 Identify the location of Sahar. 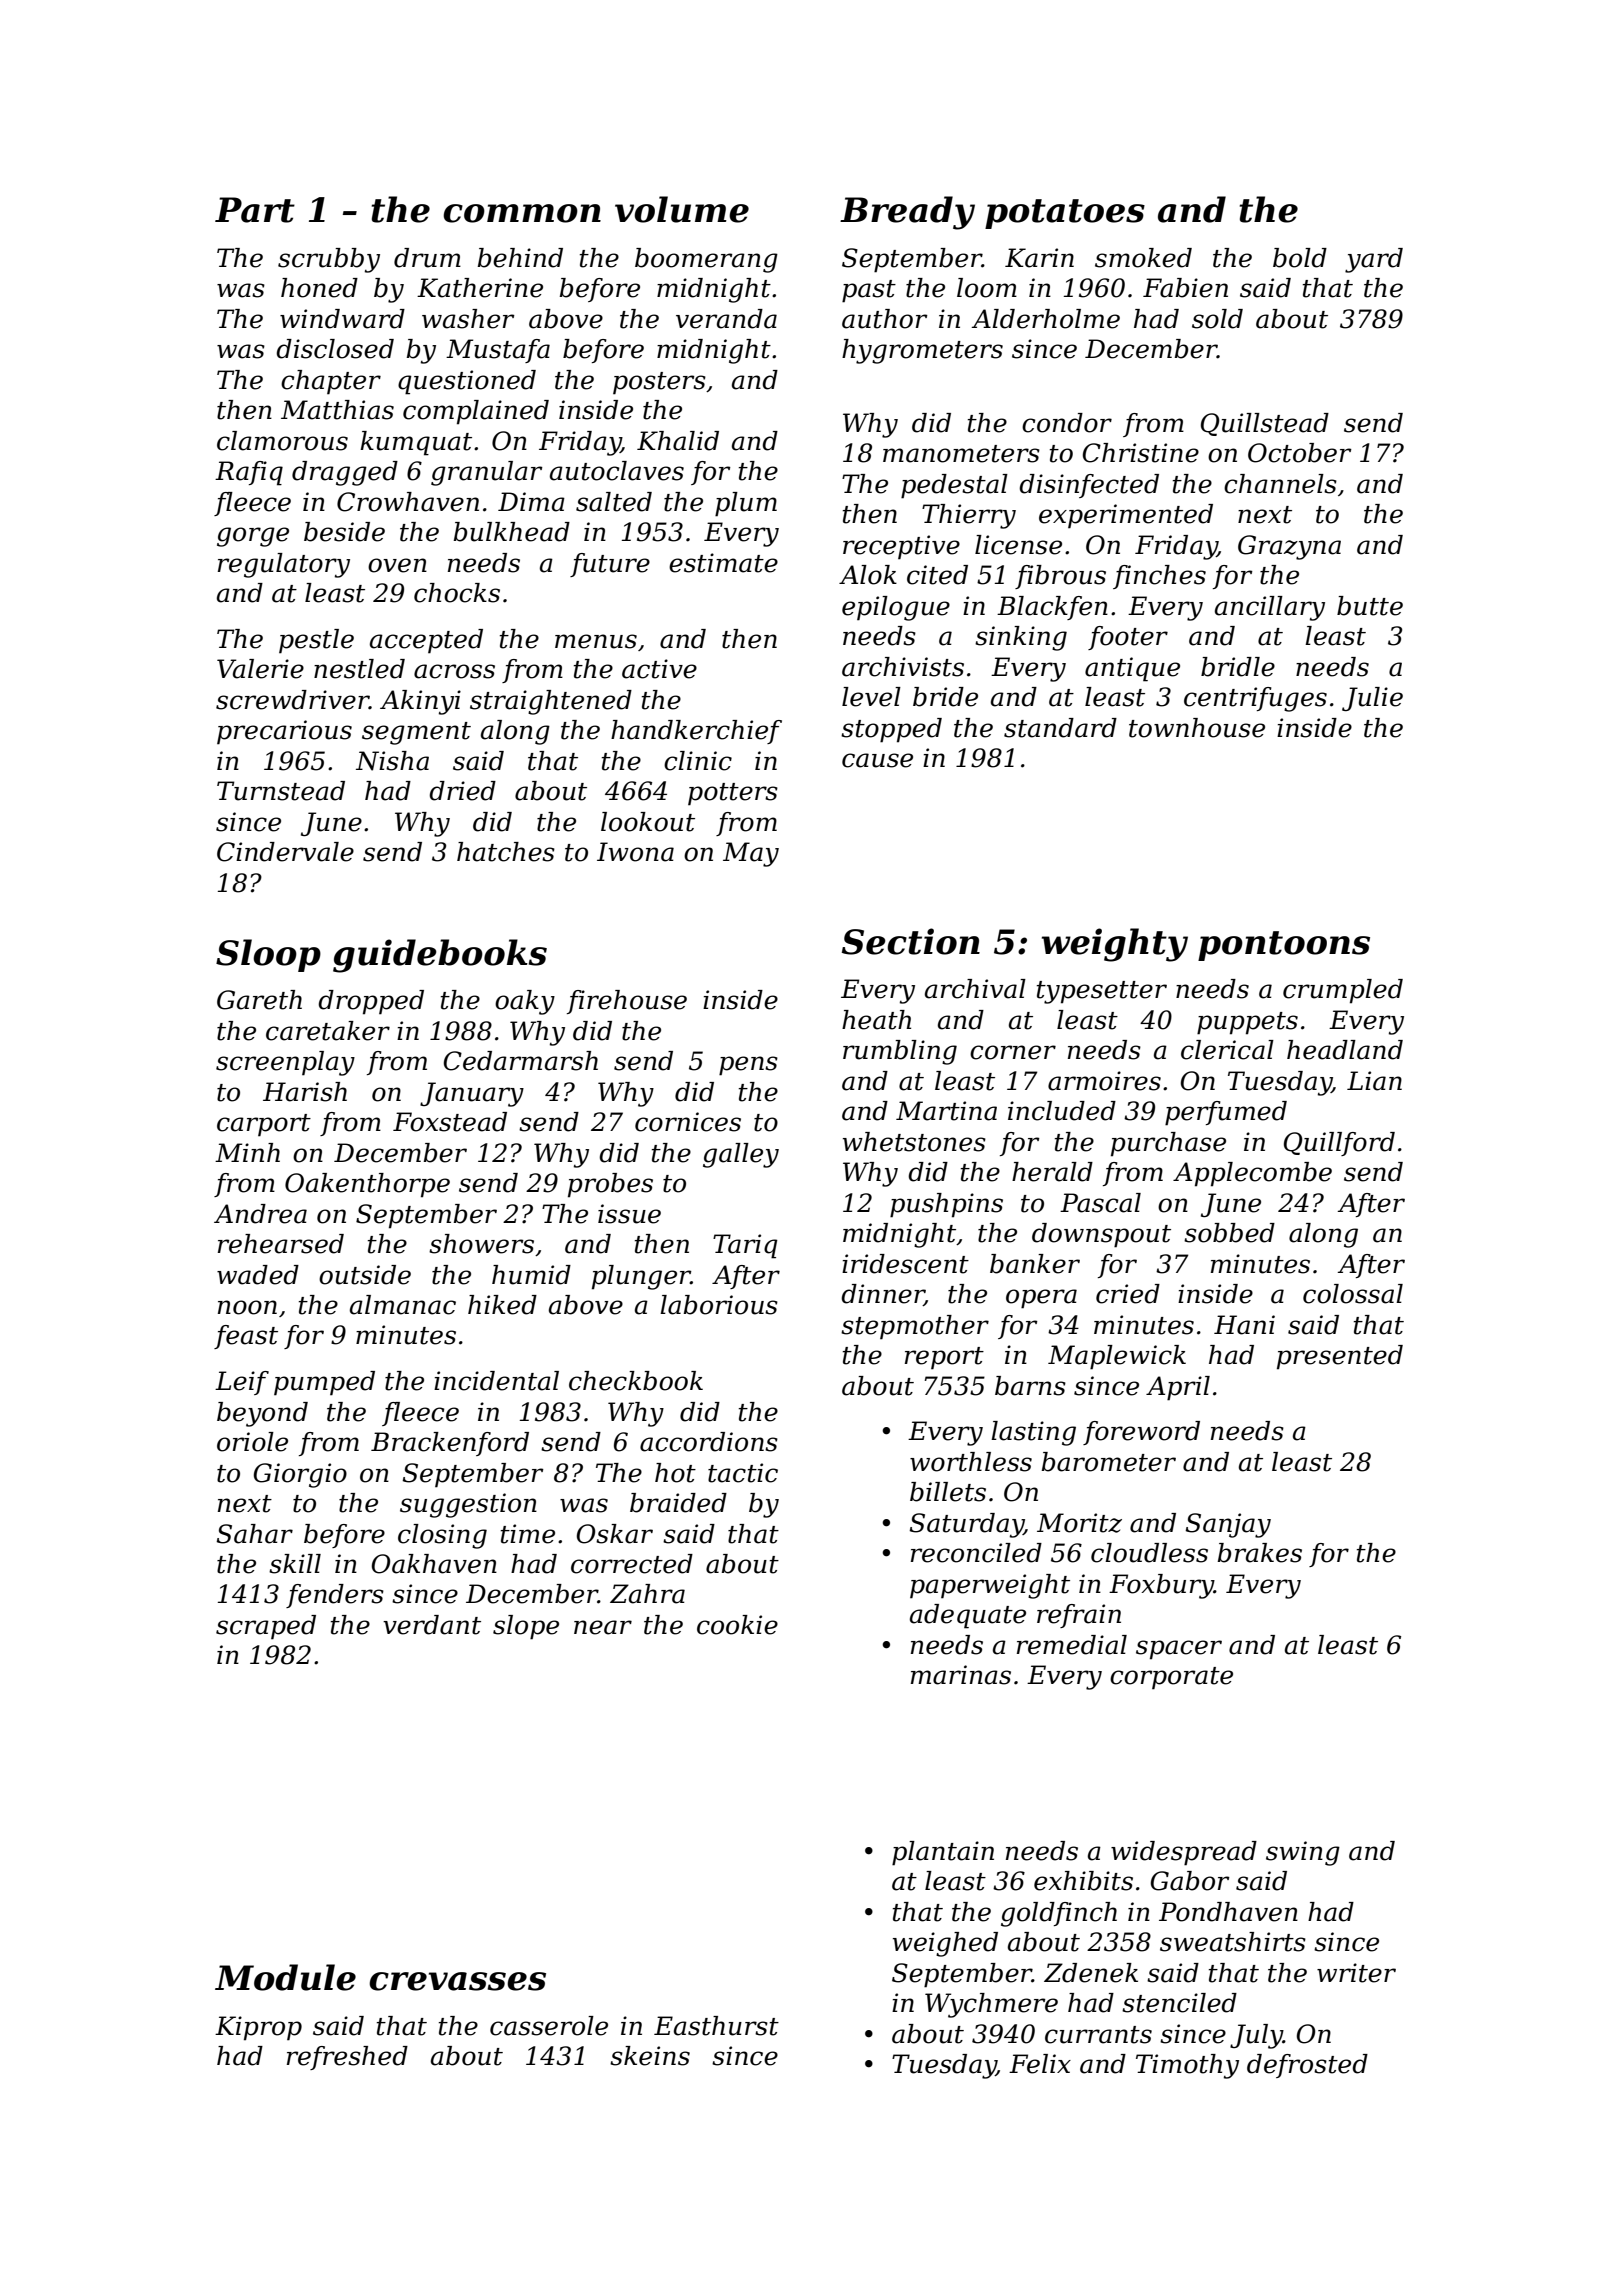
(254, 1534).
